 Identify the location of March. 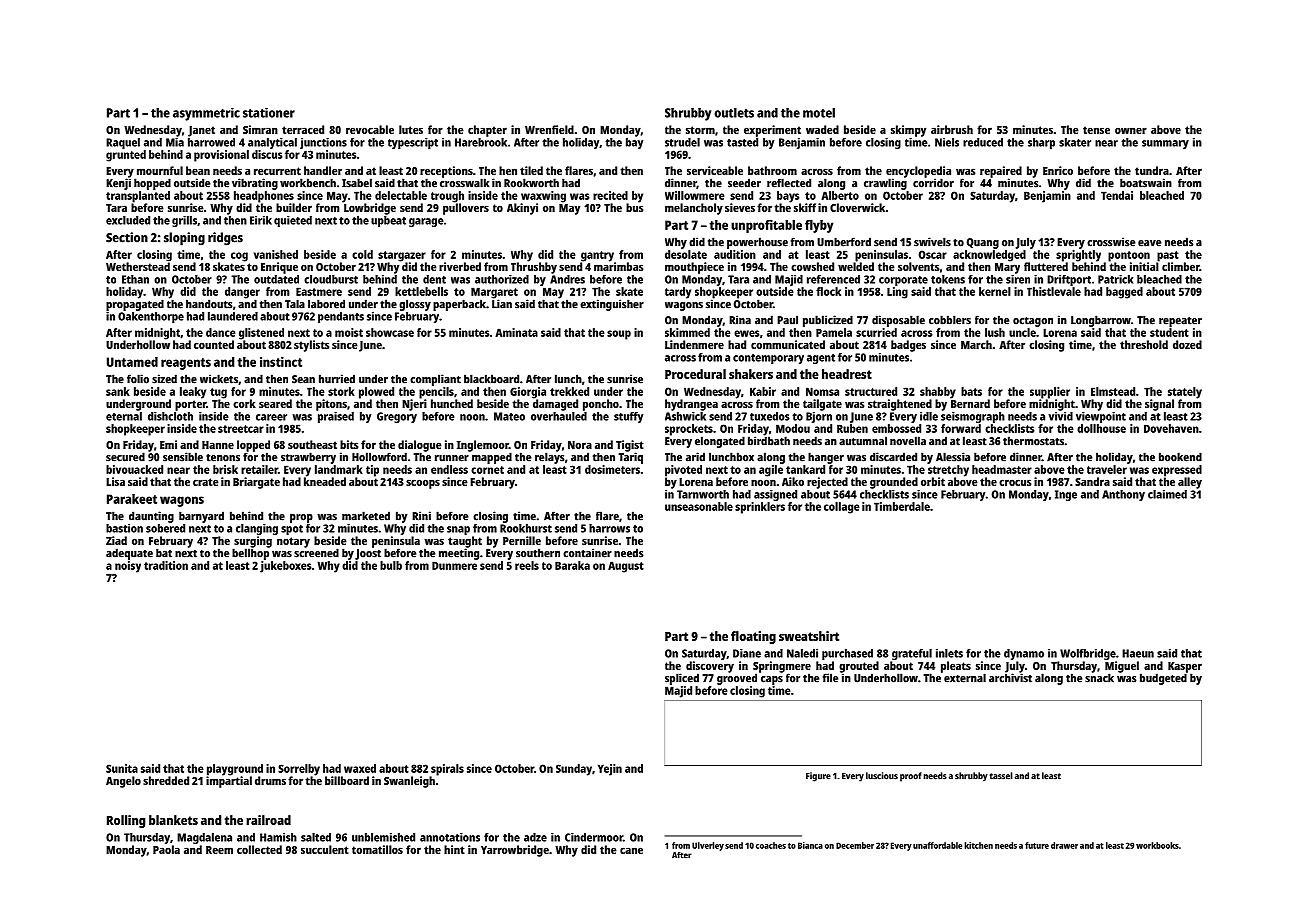
(976, 344).
